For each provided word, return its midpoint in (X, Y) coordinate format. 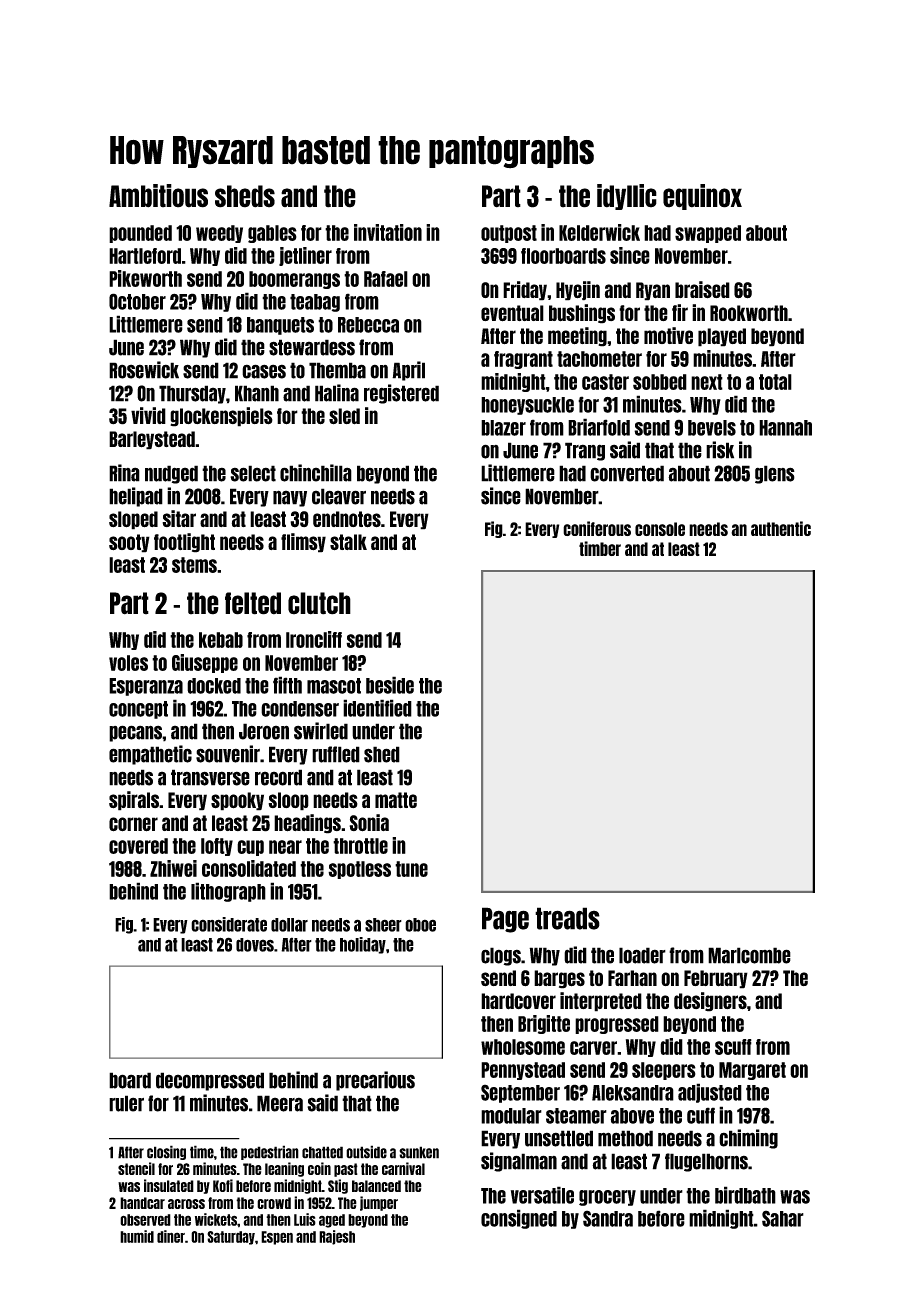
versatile (542, 1195)
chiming (748, 1139)
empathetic (150, 755)
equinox (702, 197)
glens (775, 474)
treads (567, 918)
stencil (136, 1168)
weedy (219, 234)
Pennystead (523, 1071)
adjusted (710, 1093)
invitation (388, 232)
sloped (133, 520)
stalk (348, 542)
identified (377, 708)
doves (255, 945)
